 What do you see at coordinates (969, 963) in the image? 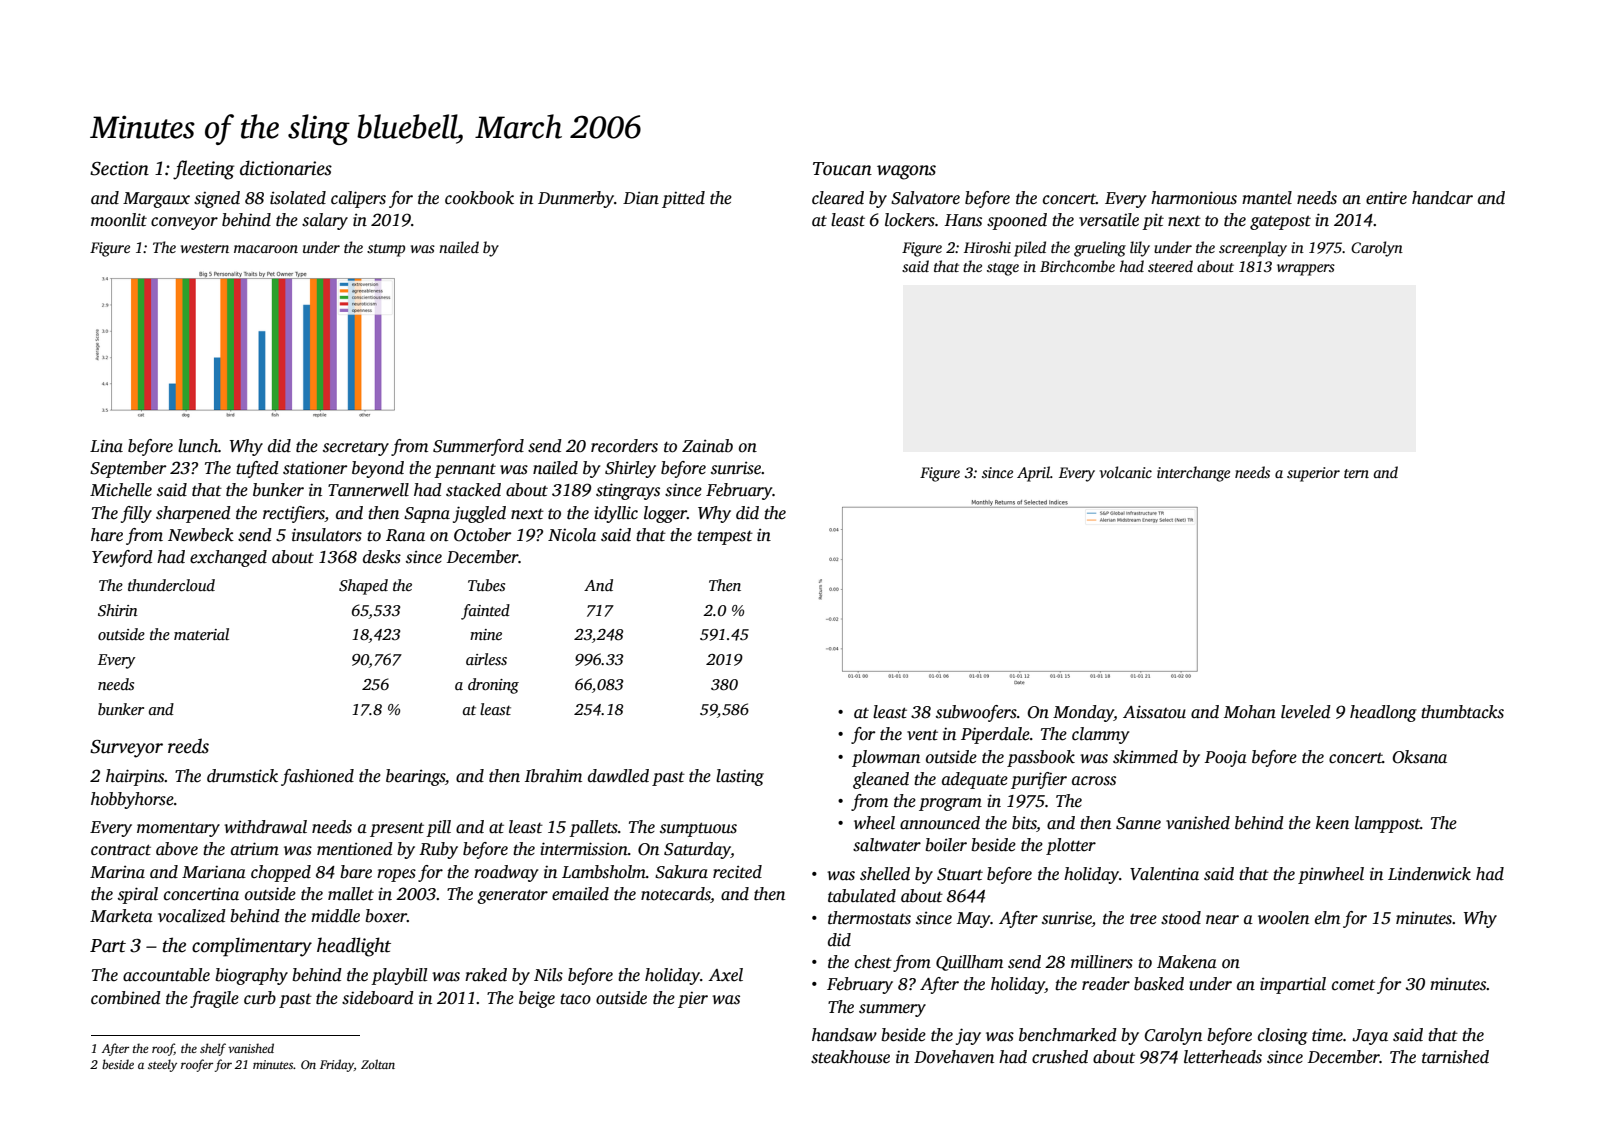
I see `Quillham` at bounding box center [969, 963].
